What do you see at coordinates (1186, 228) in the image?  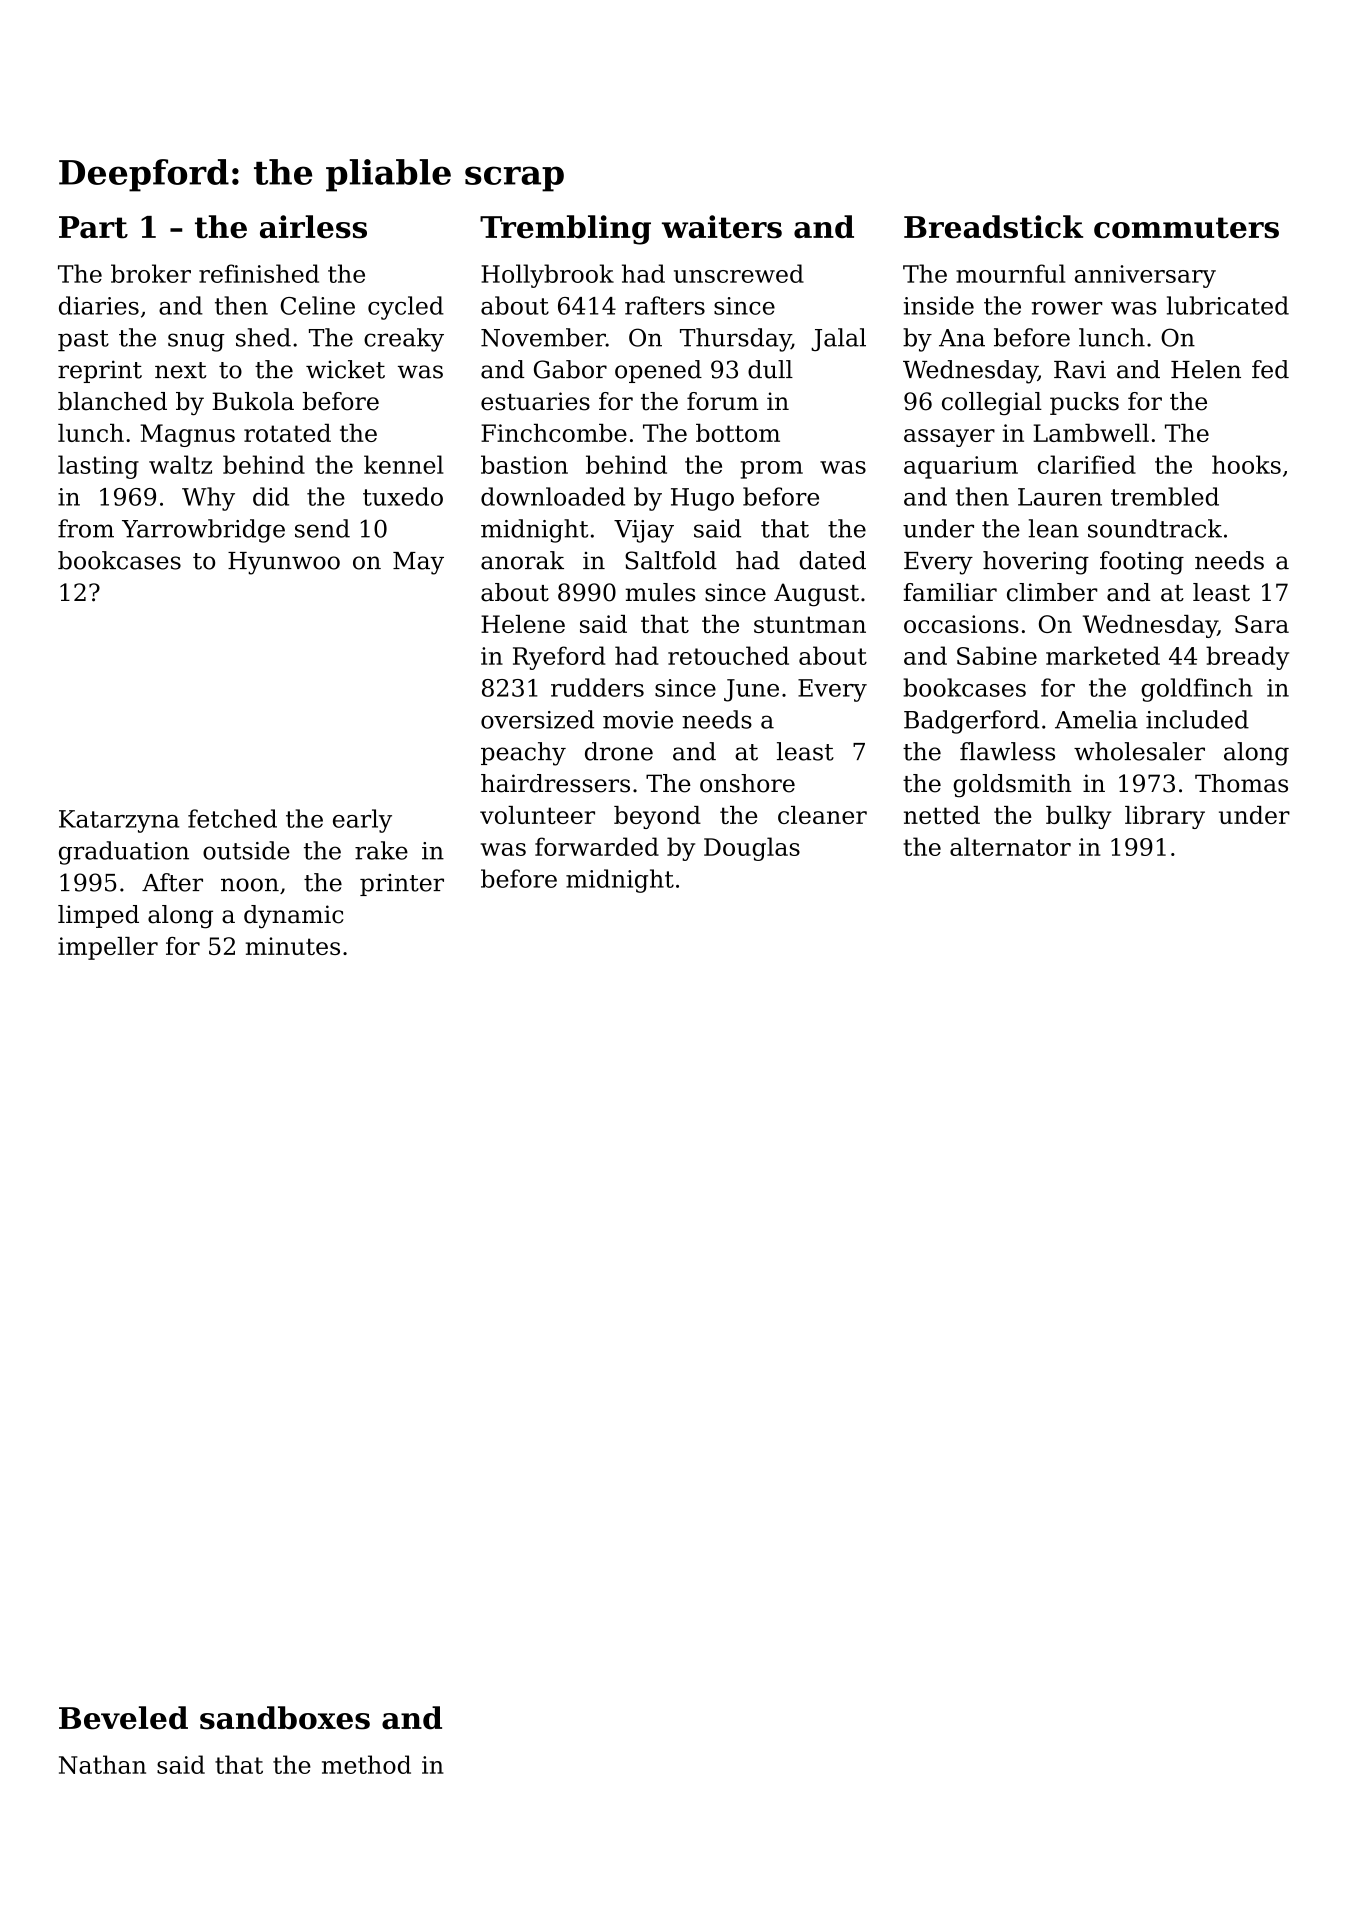 I see `commuters` at bounding box center [1186, 228].
